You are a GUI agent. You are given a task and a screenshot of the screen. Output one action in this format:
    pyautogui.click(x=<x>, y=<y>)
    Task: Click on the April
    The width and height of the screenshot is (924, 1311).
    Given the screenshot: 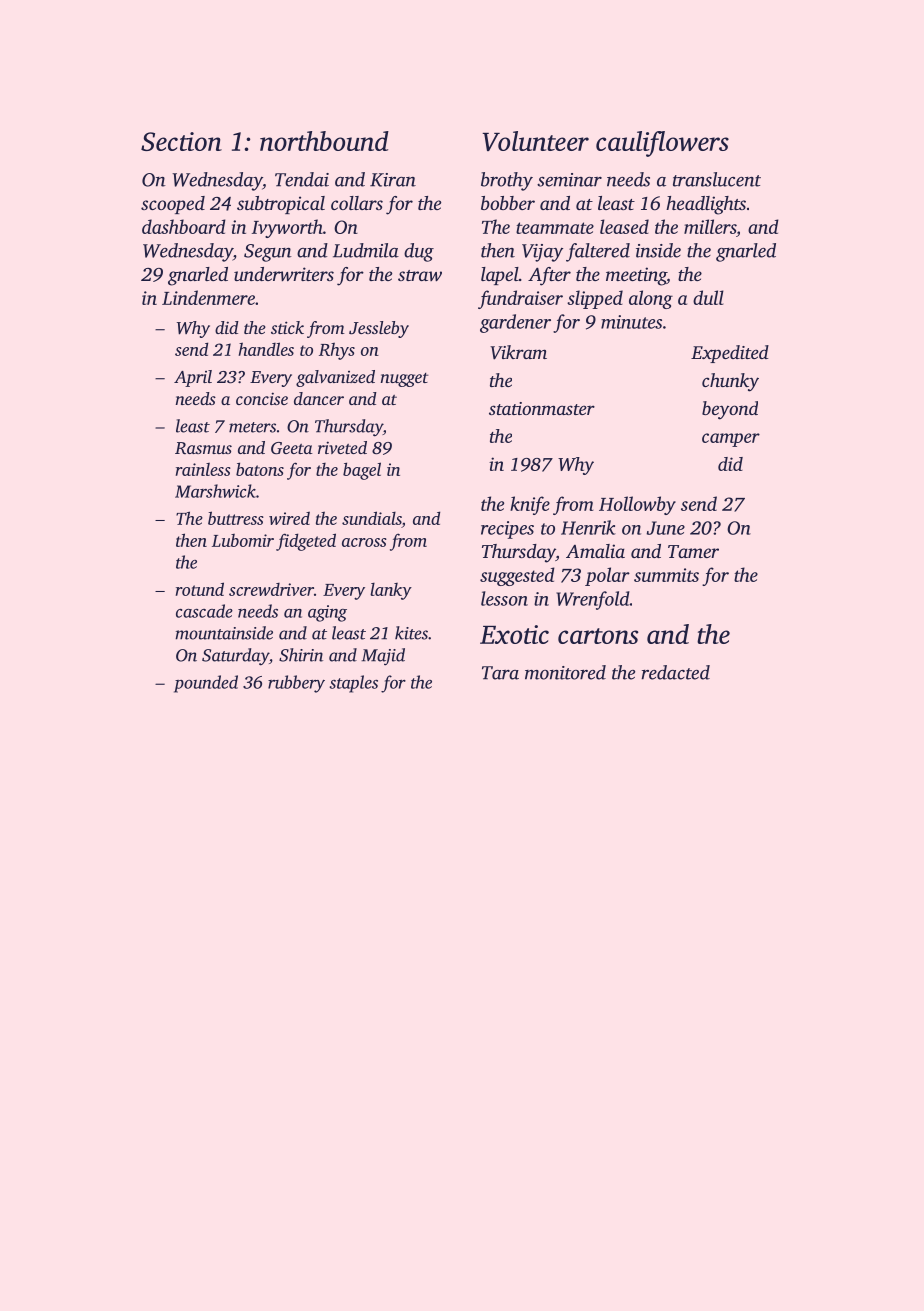 What is the action you would take?
    pyautogui.click(x=193, y=378)
